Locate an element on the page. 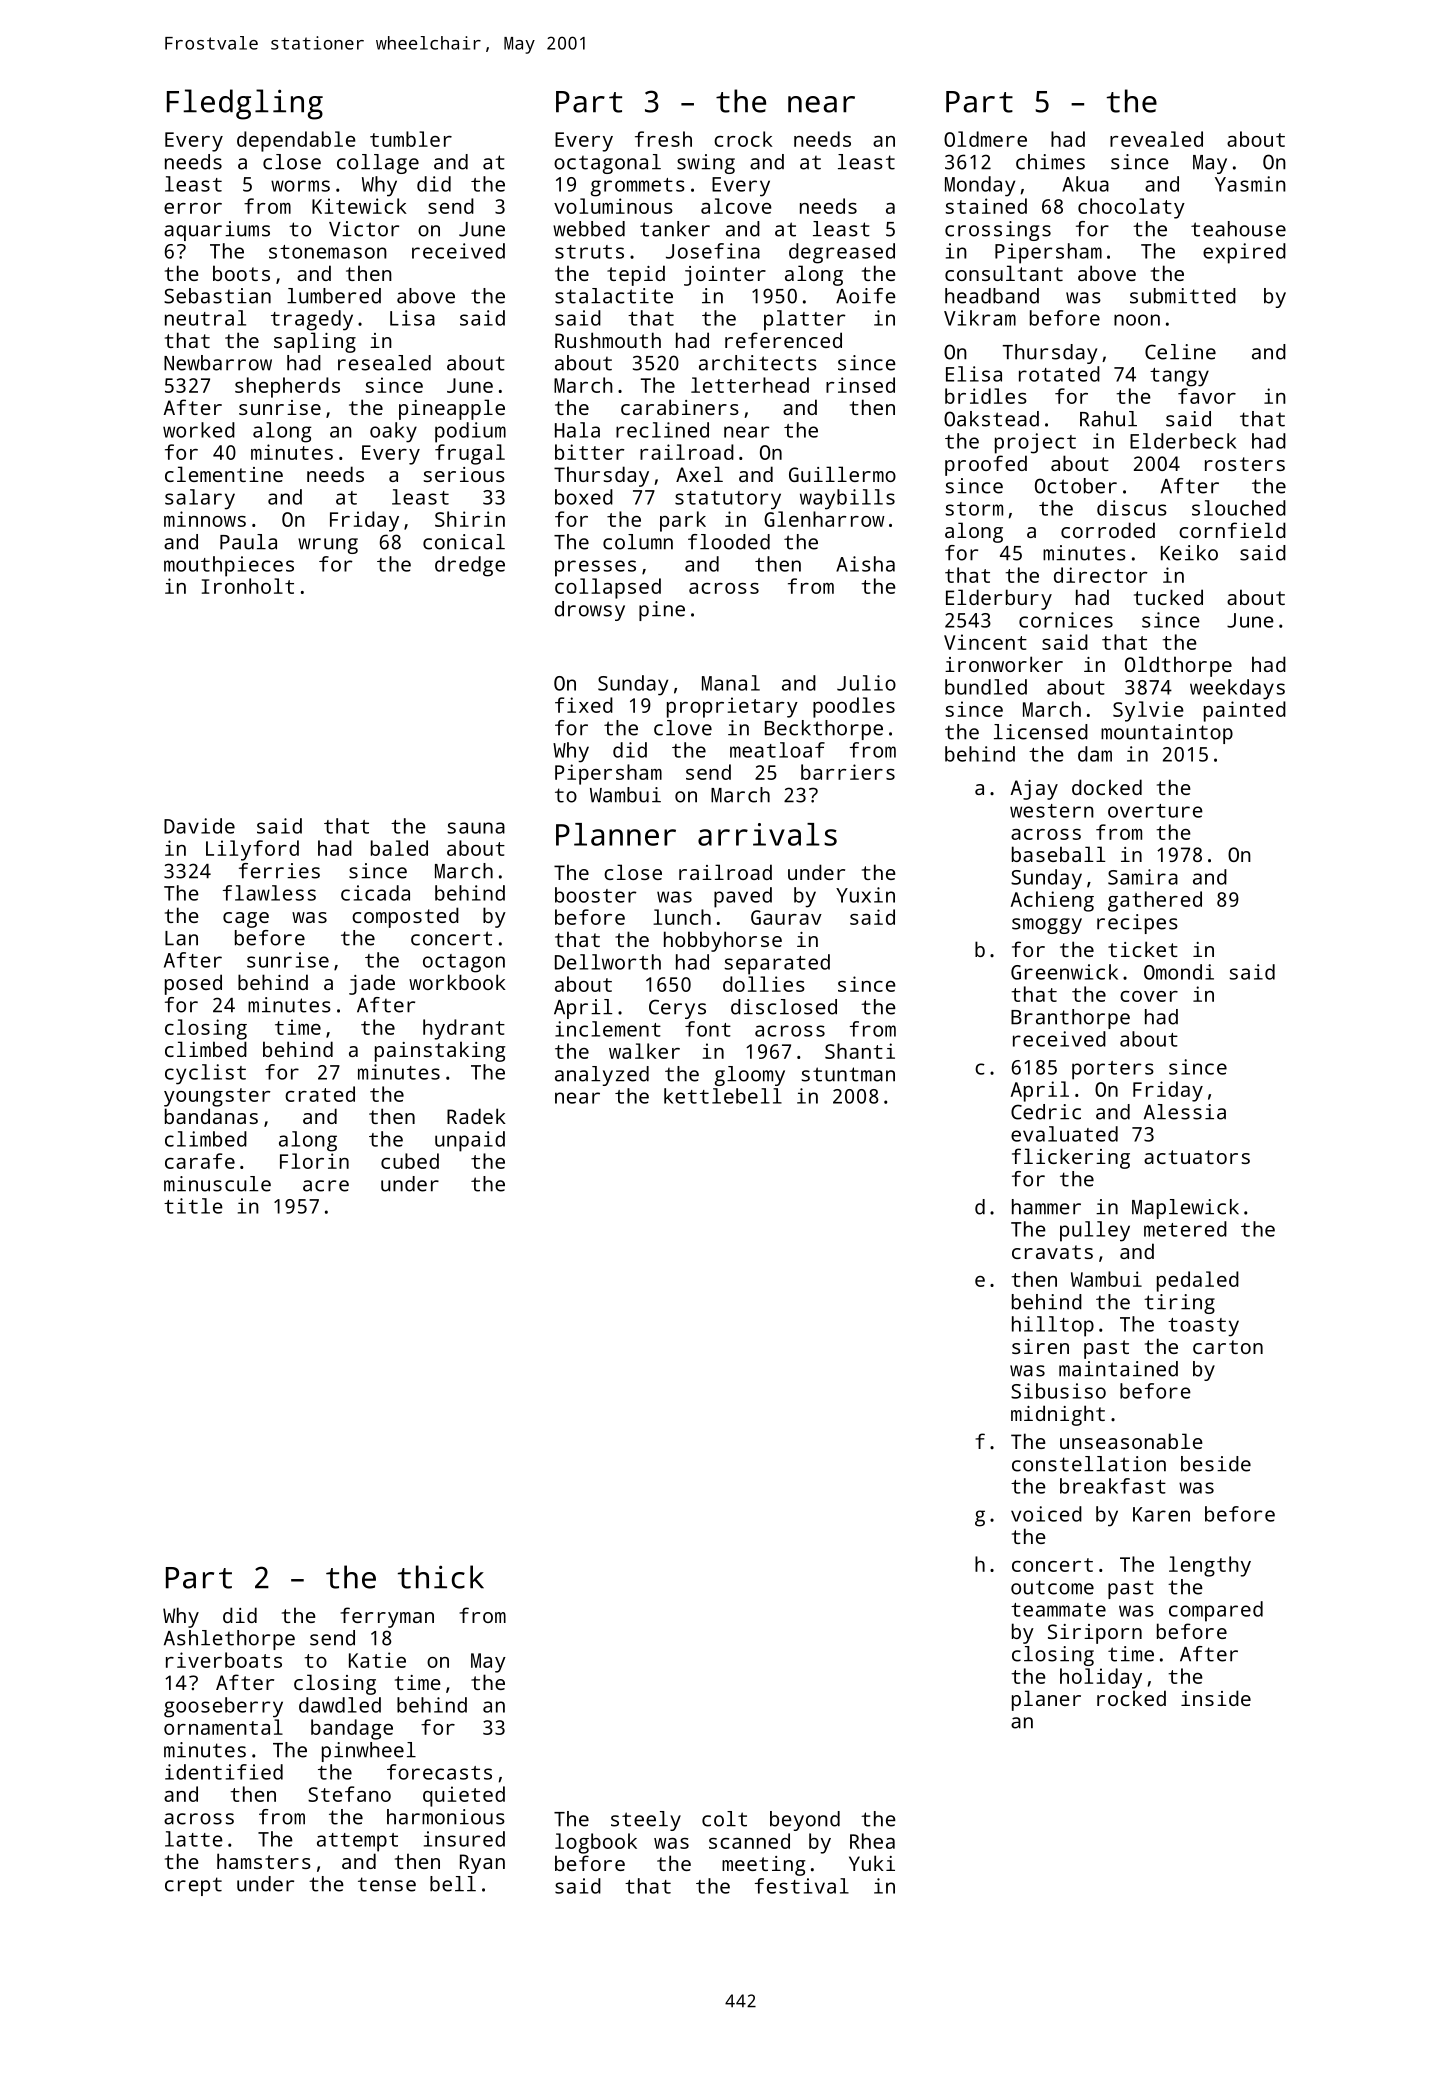 The width and height of the image is (1450, 2100). Yuxin is located at coordinates (865, 895).
